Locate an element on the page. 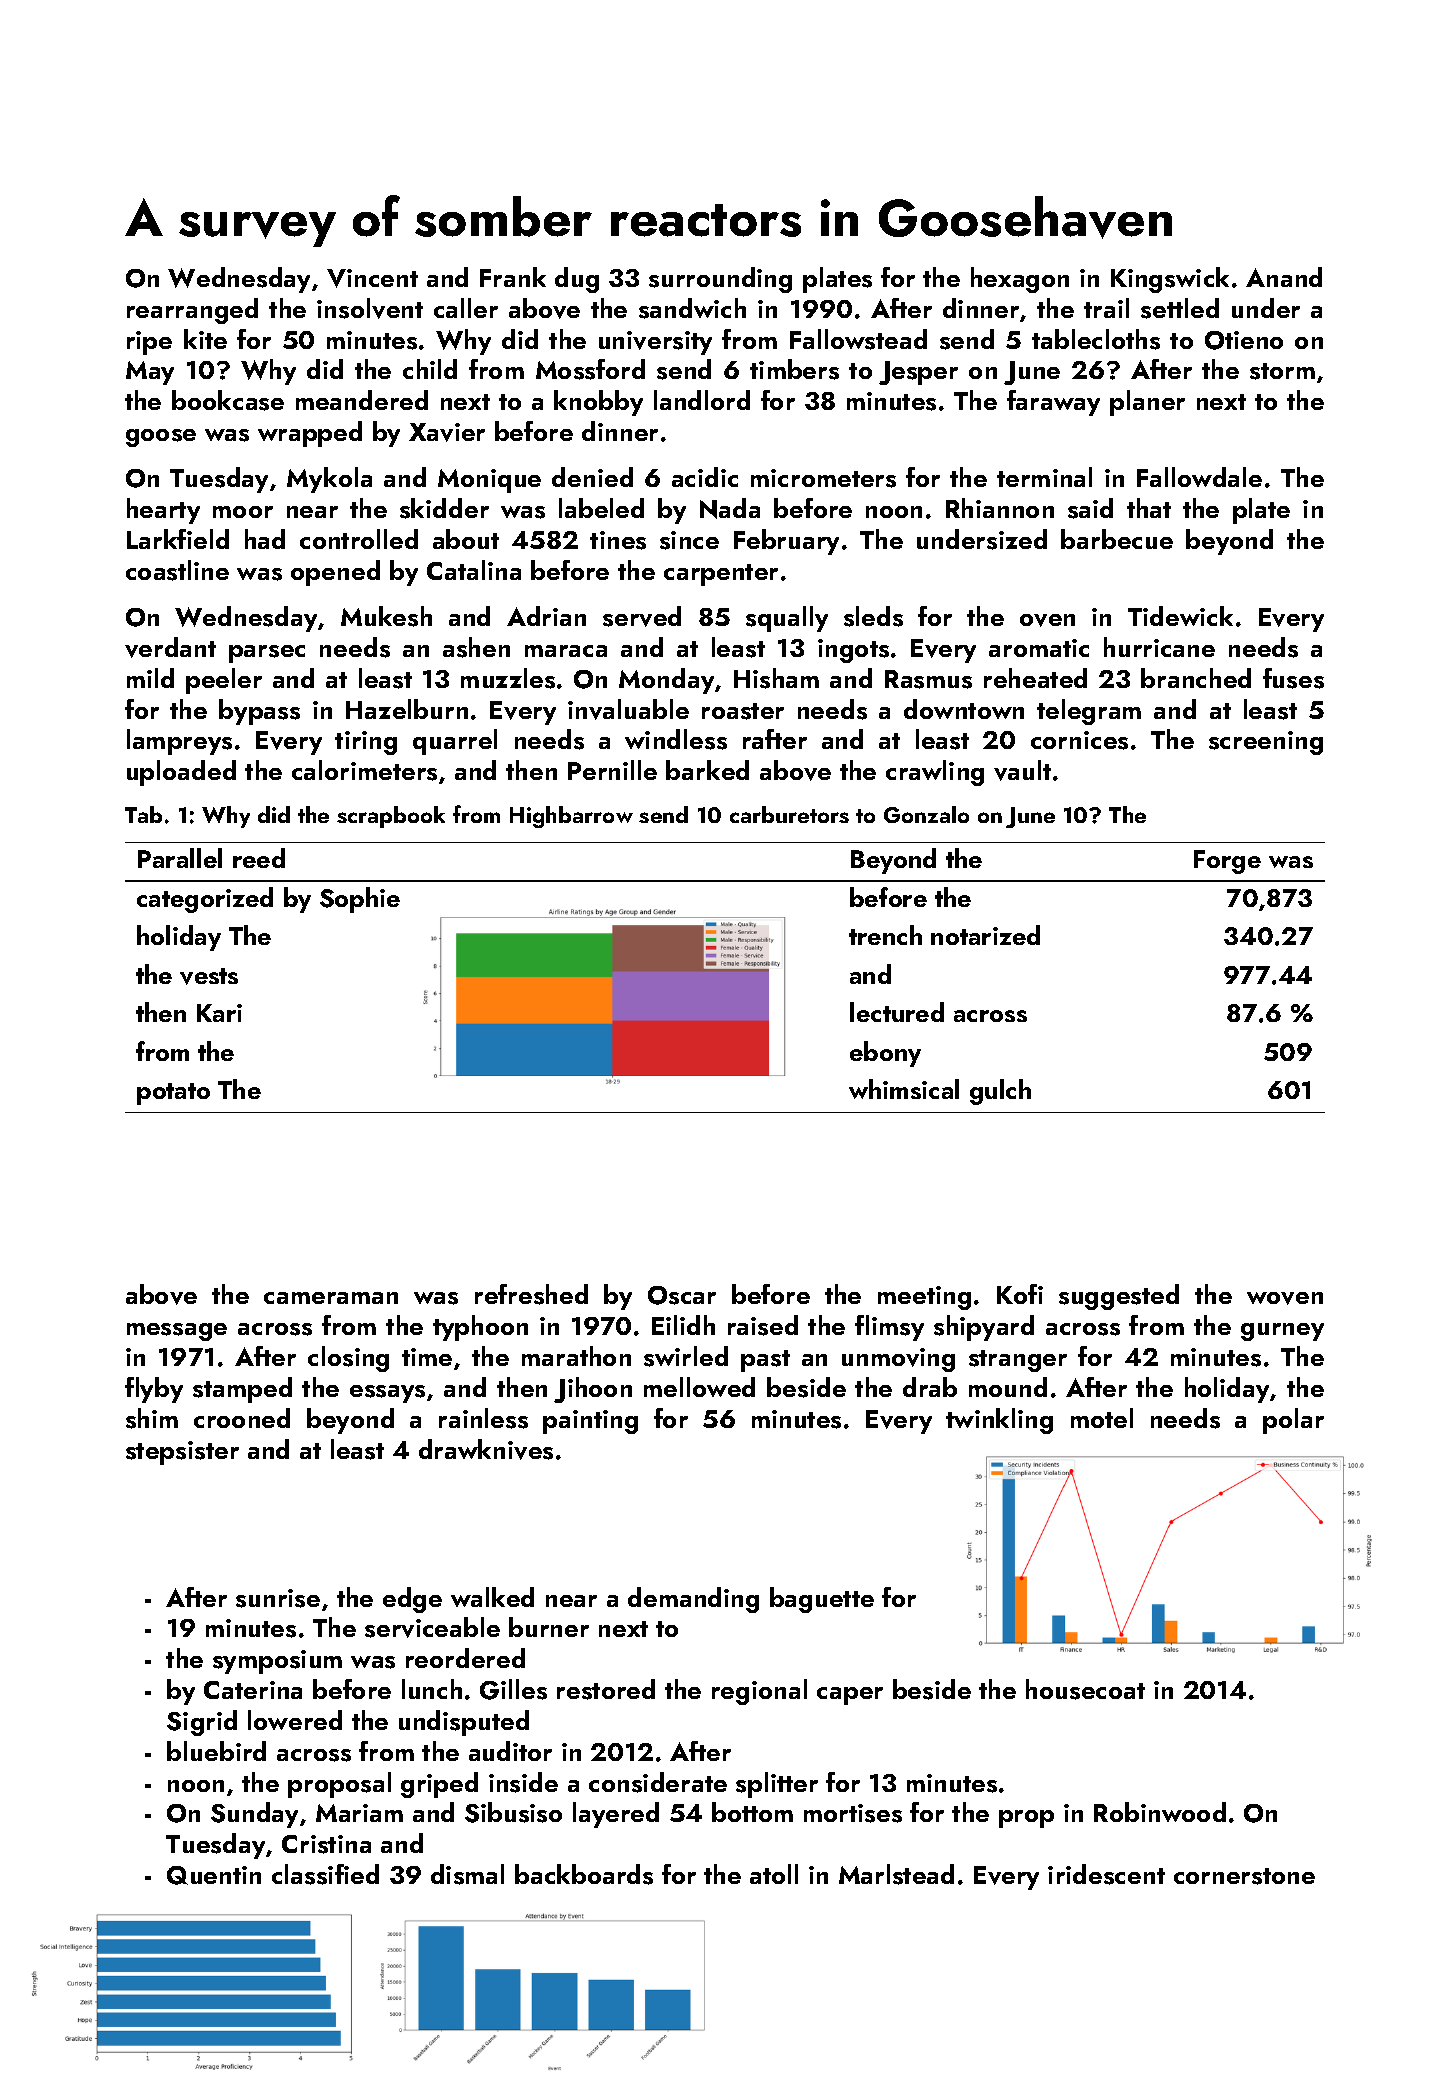  Robinwood is located at coordinates (1160, 1812).
